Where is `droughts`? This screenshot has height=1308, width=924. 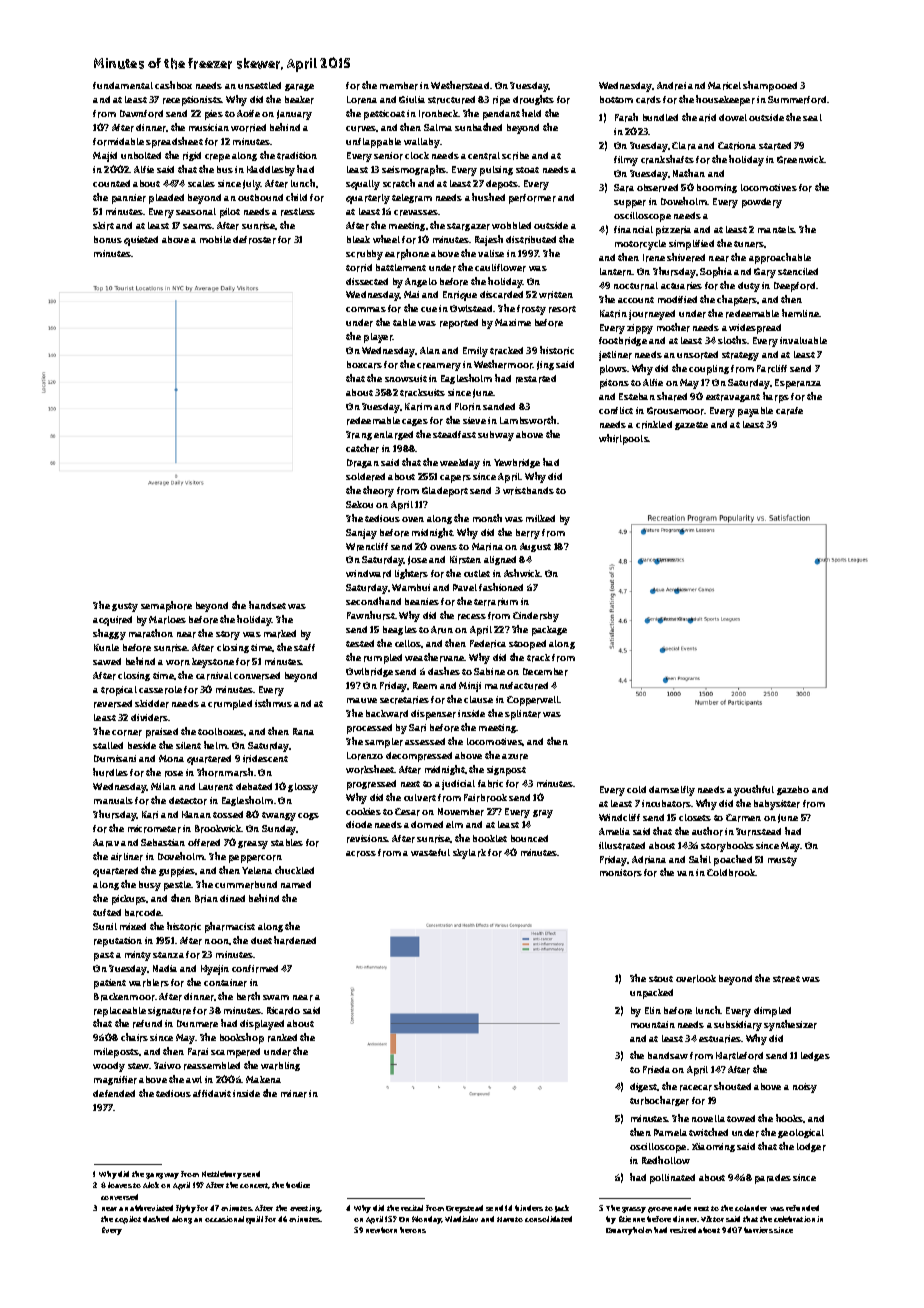
droughts is located at coordinates (533, 100).
